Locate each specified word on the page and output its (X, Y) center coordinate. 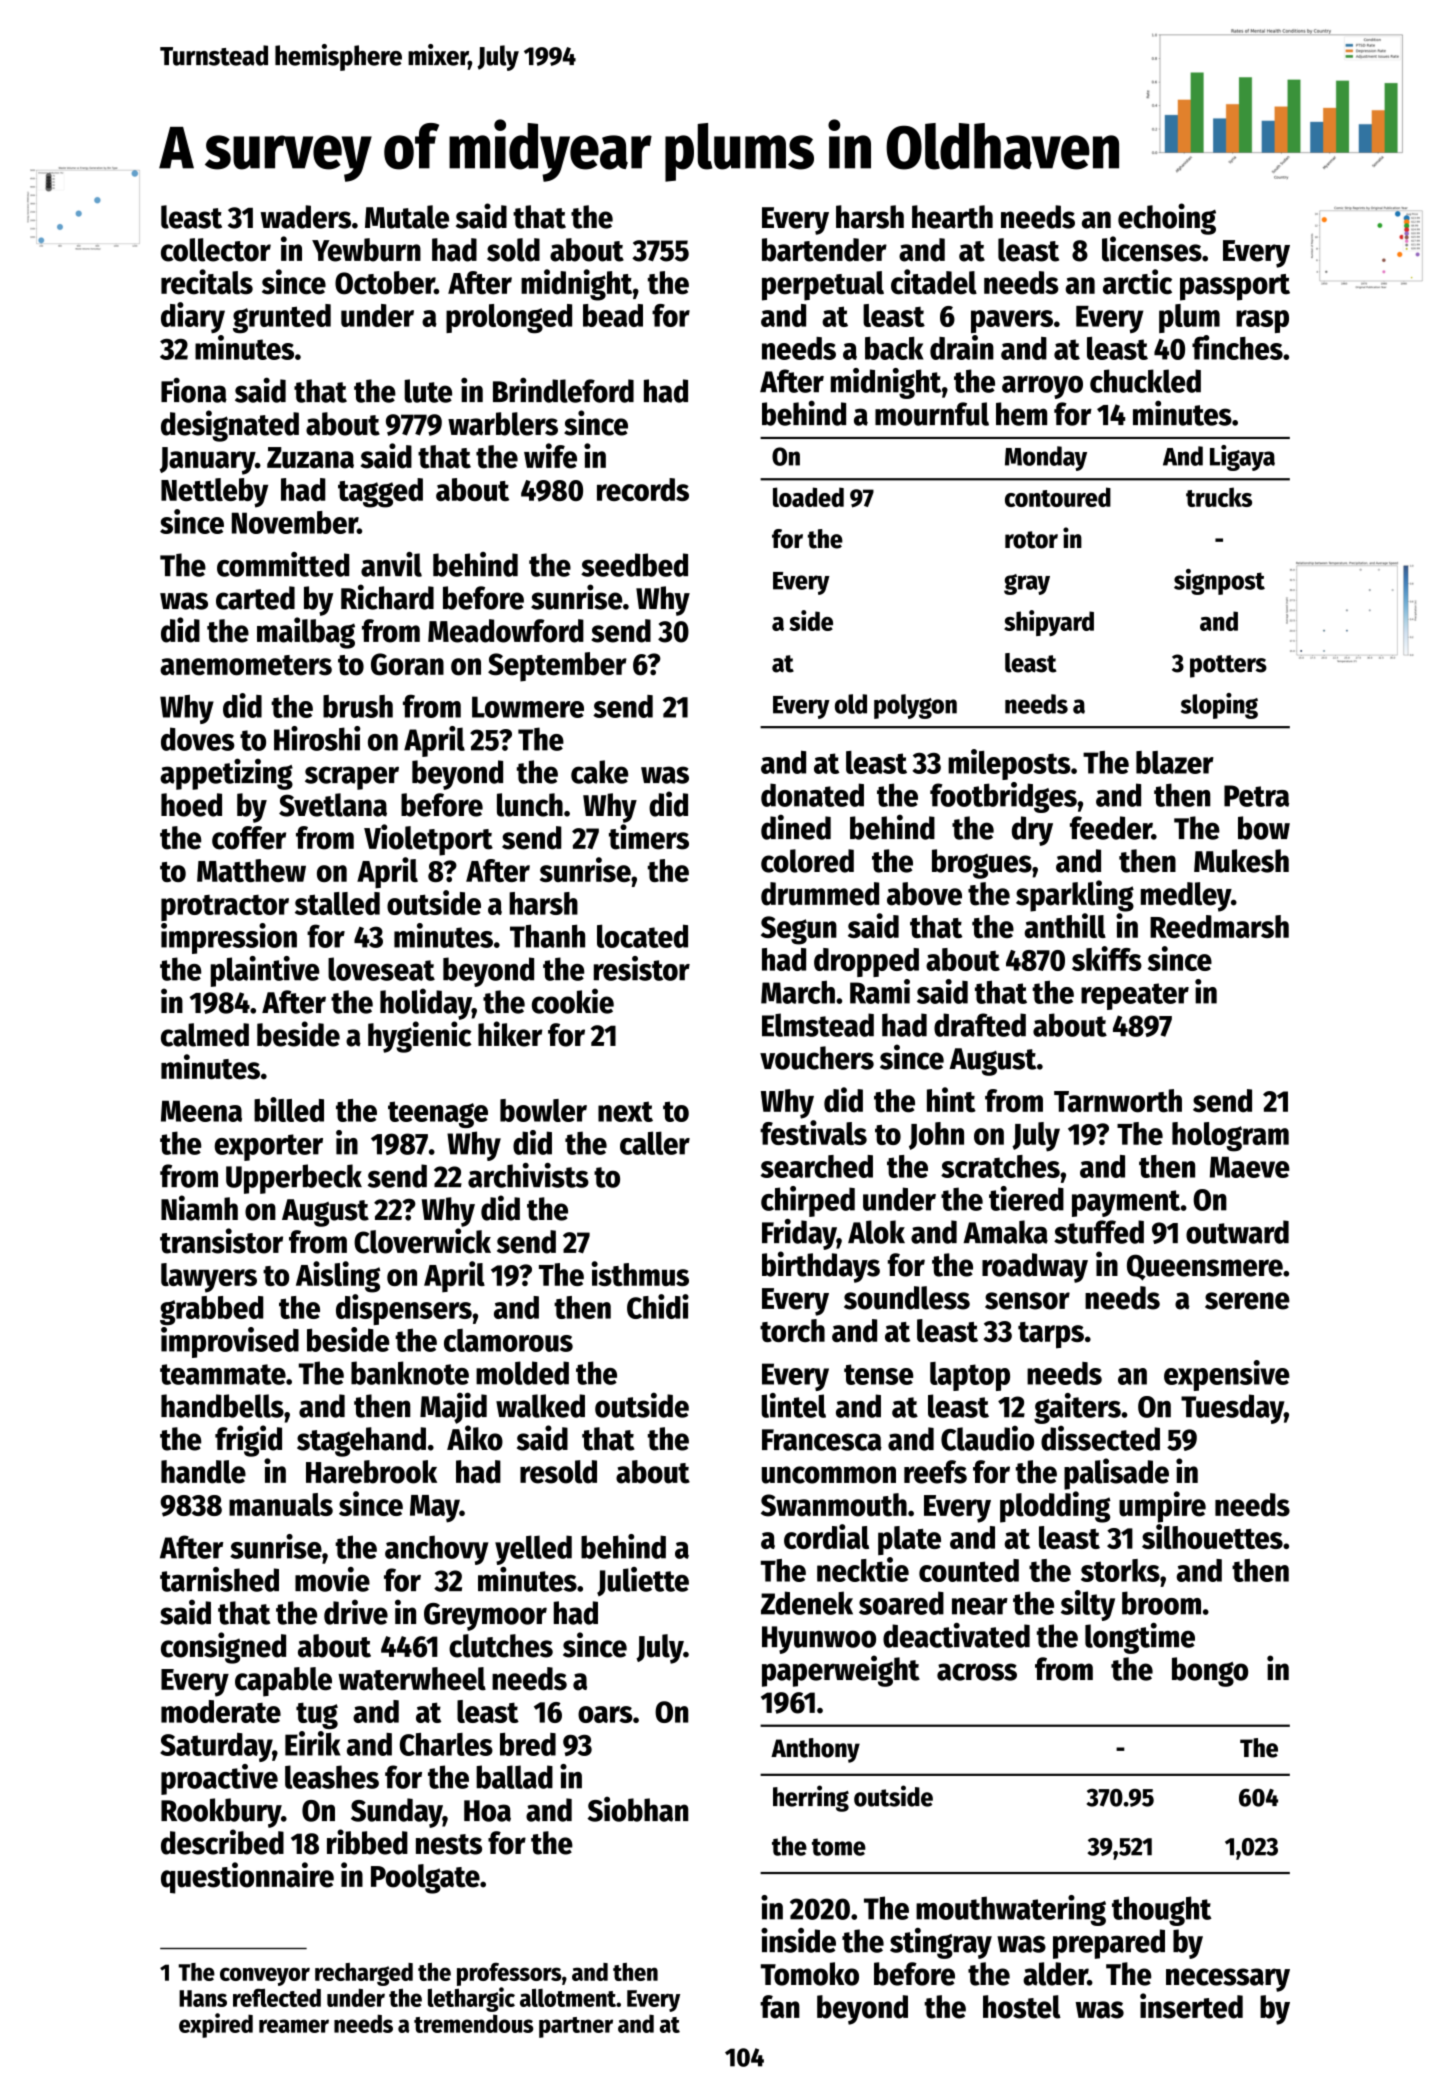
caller (655, 1143)
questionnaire (247, 1878)
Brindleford (563, 390)
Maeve (1250, 1167)
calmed (205, 1035)
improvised (230, 1342)
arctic (1137, 282)
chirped (808, 1201)
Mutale (407, 217)
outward (1237, 1232)
